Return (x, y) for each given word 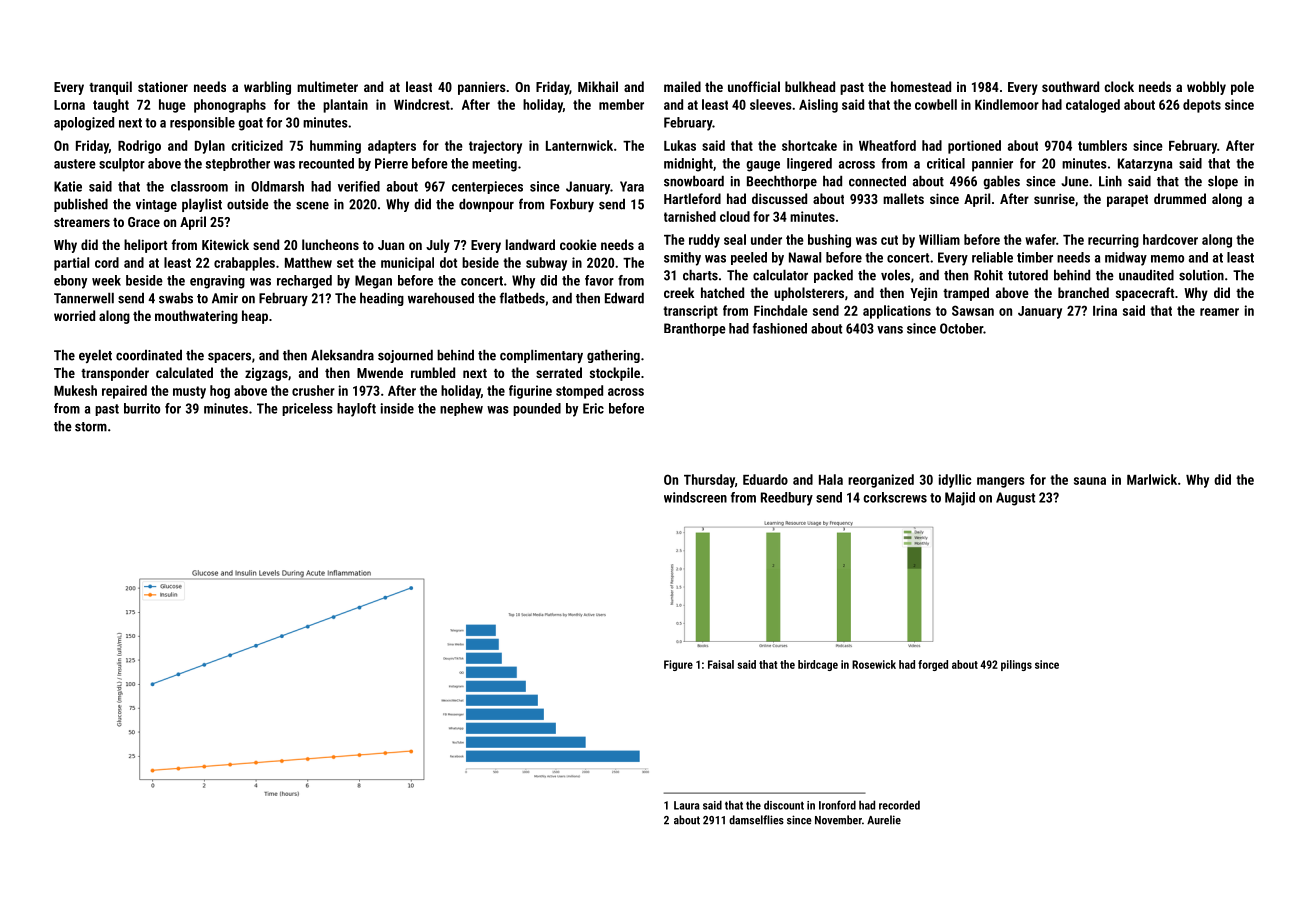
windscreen (695, 497)
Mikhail (598, 86)
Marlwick (1152, 479)
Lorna (69, 105)
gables (1001, 182)
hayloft (356, 410)
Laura (686, 805)
